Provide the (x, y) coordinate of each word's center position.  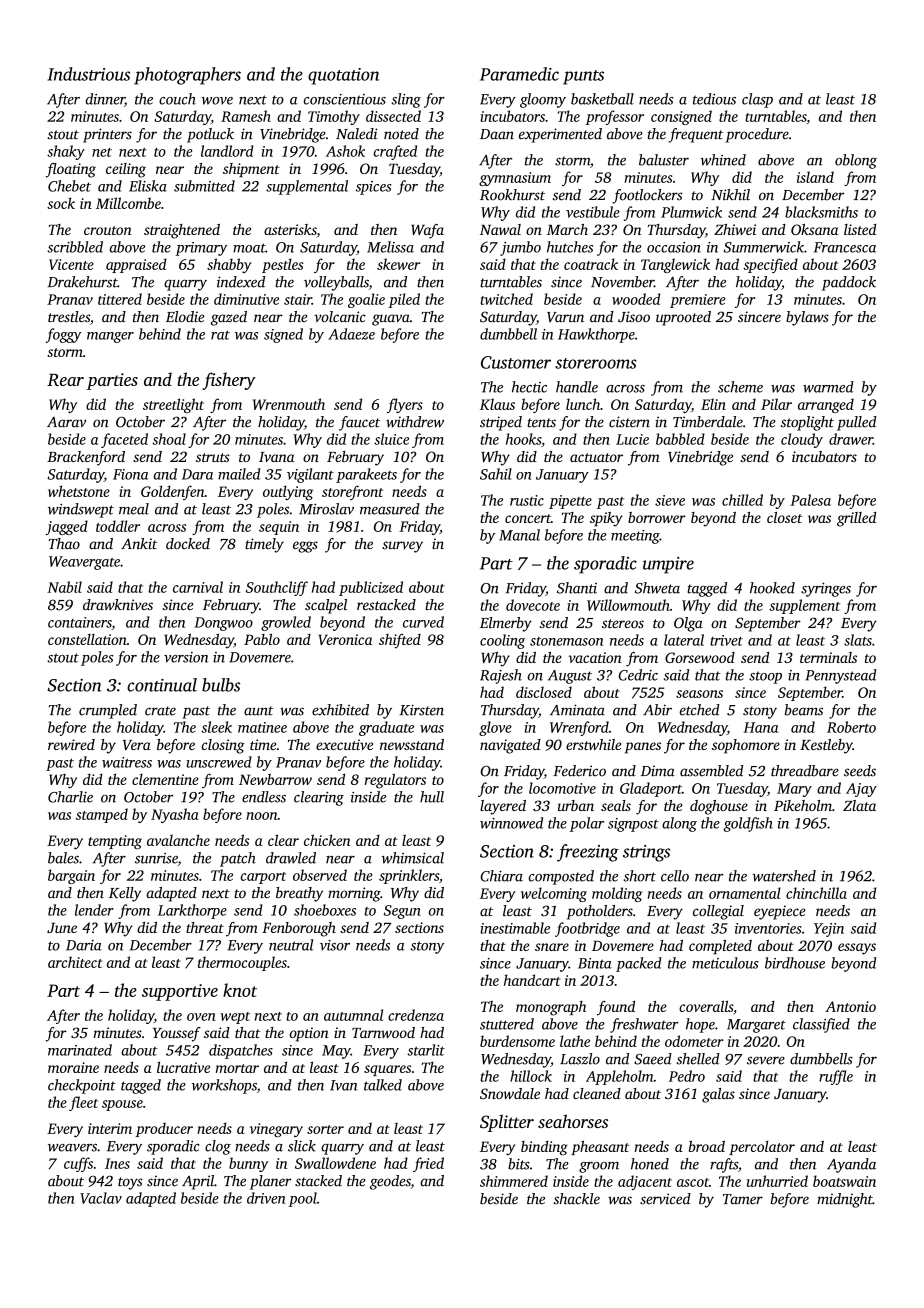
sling (406, 100)
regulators (395, 781)
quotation (343, 76)
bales (63, 858)
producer (164, 1130)
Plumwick (691, 212)
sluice (391, 439)
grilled (857, 519)
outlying (288, 493)
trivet (726, 640)
